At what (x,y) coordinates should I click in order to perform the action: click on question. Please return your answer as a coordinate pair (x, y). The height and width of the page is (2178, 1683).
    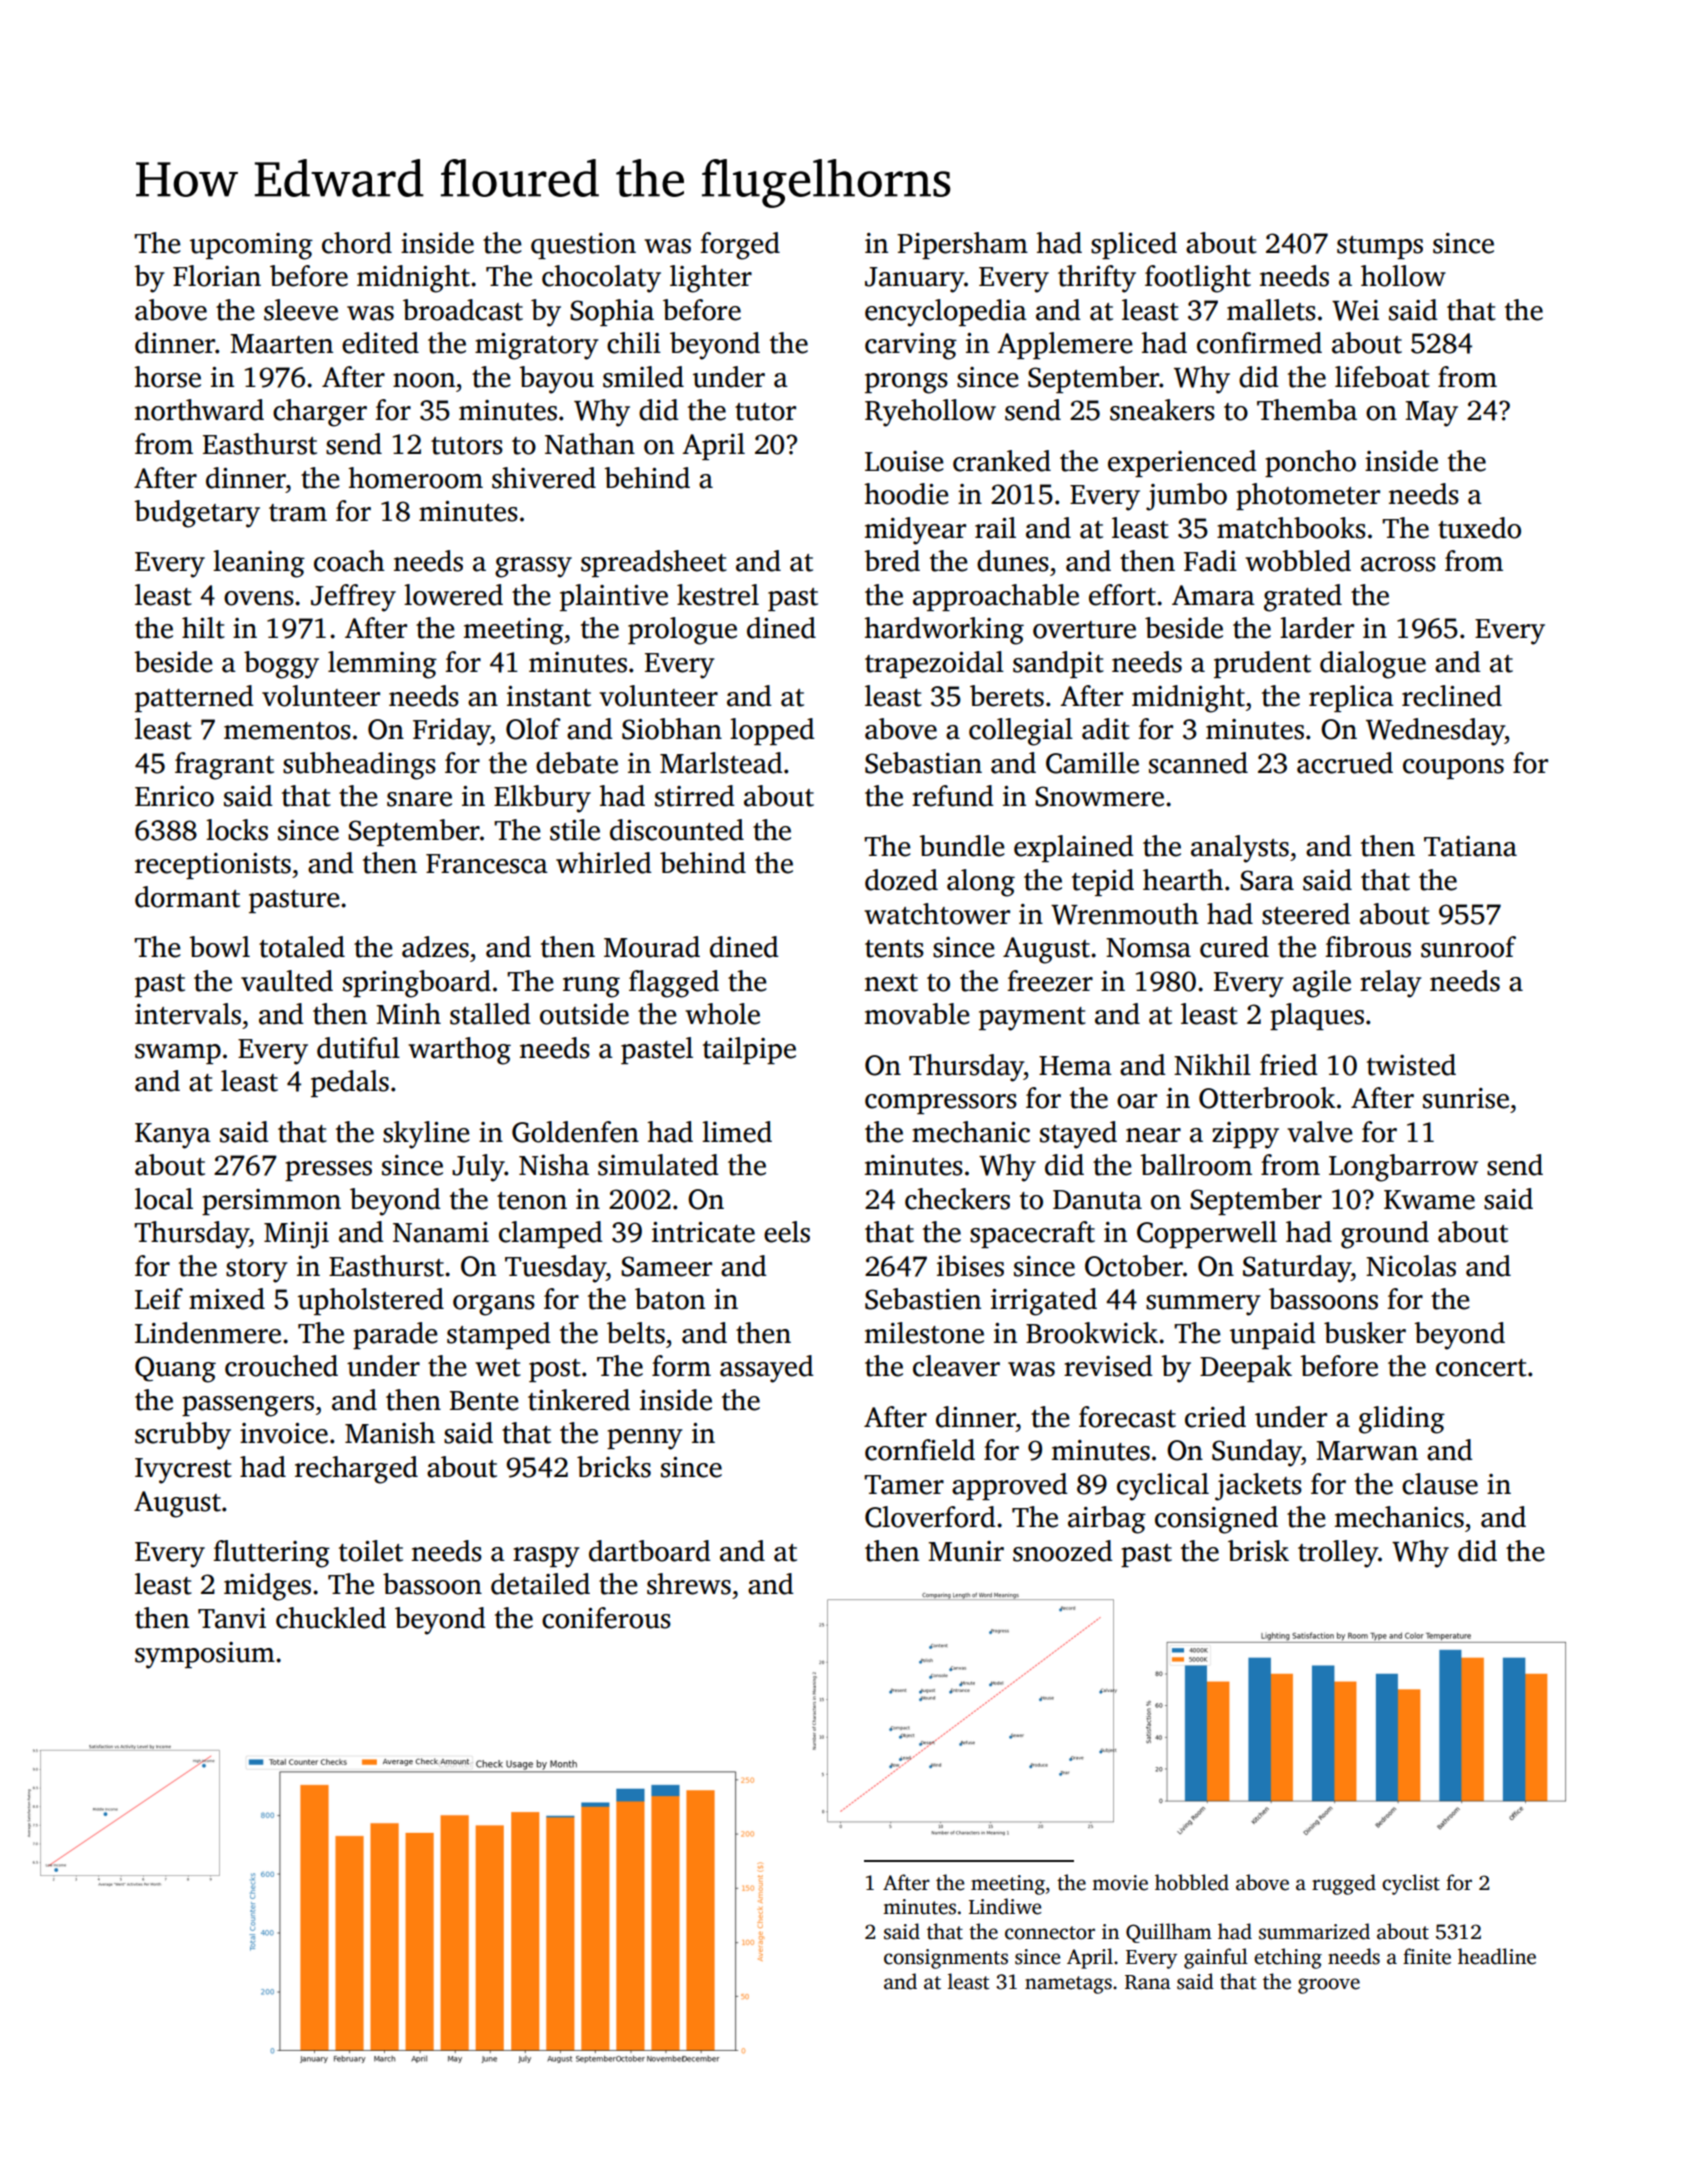
    Looking at the image, I should click on (583, 246).
